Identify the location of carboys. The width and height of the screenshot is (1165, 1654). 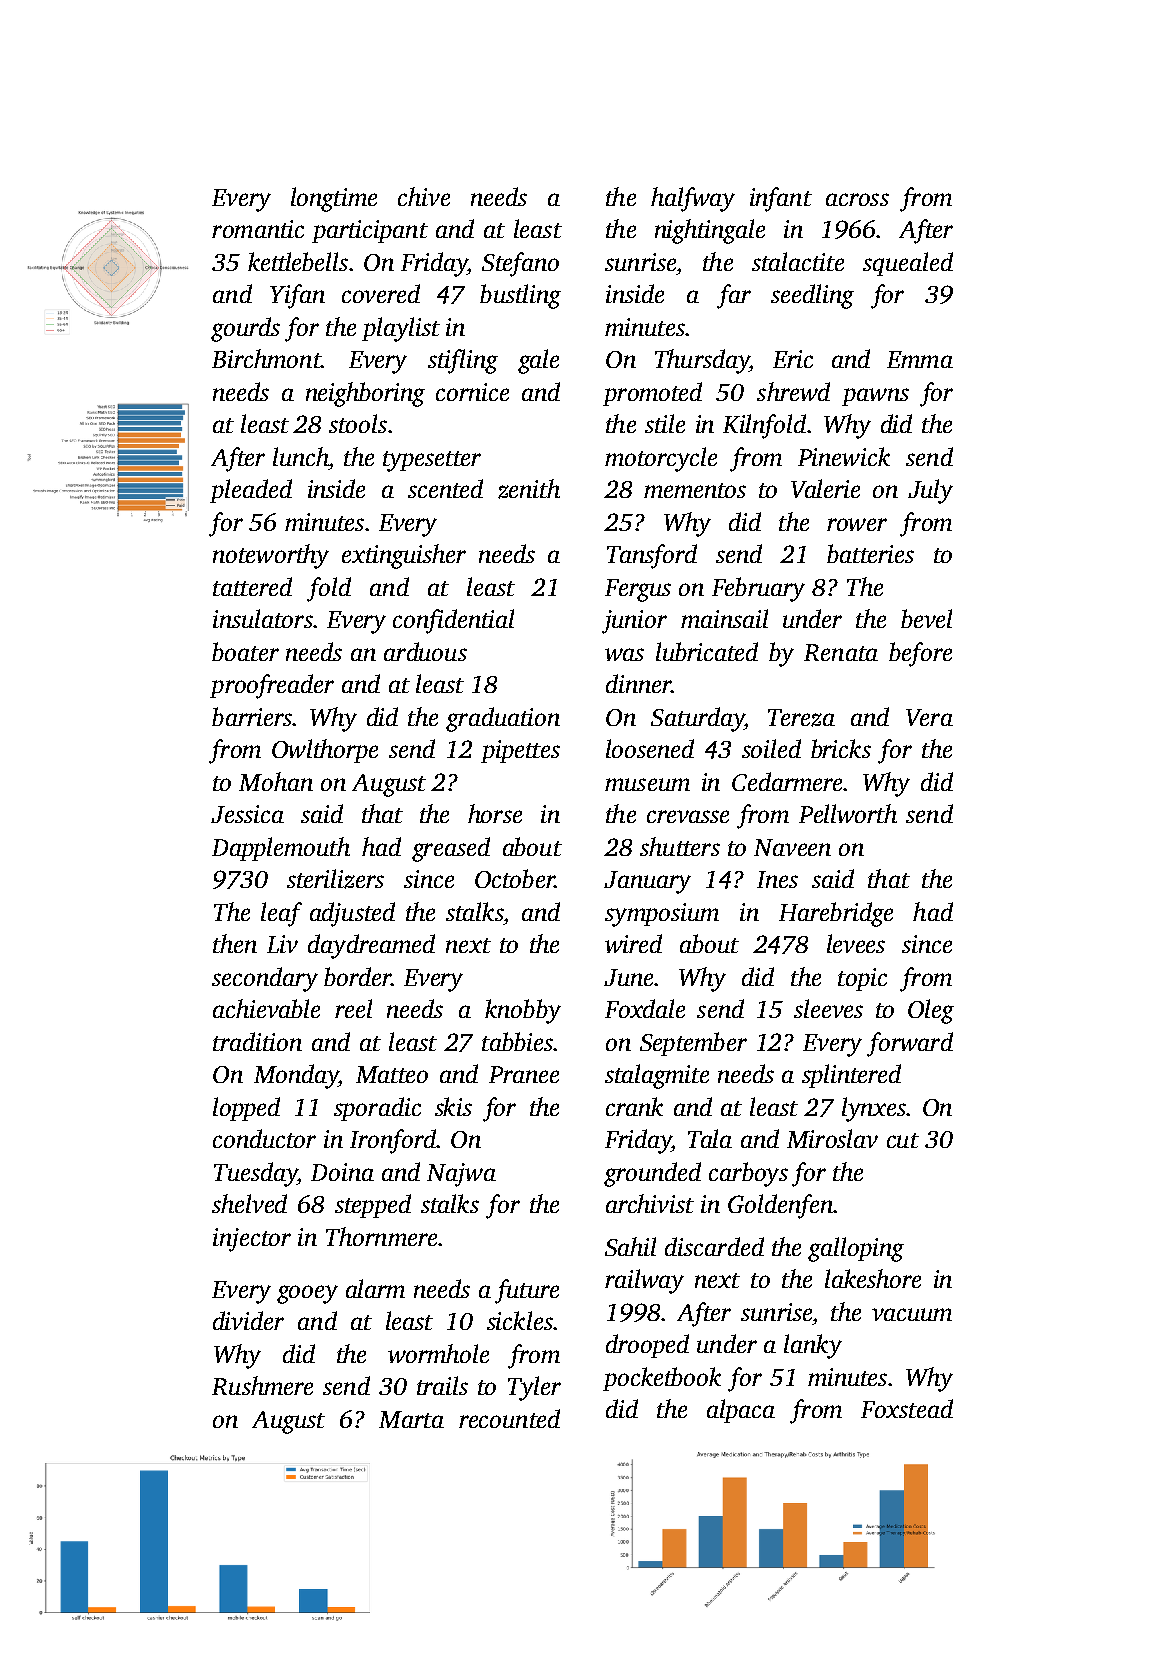
(748, 1174).
